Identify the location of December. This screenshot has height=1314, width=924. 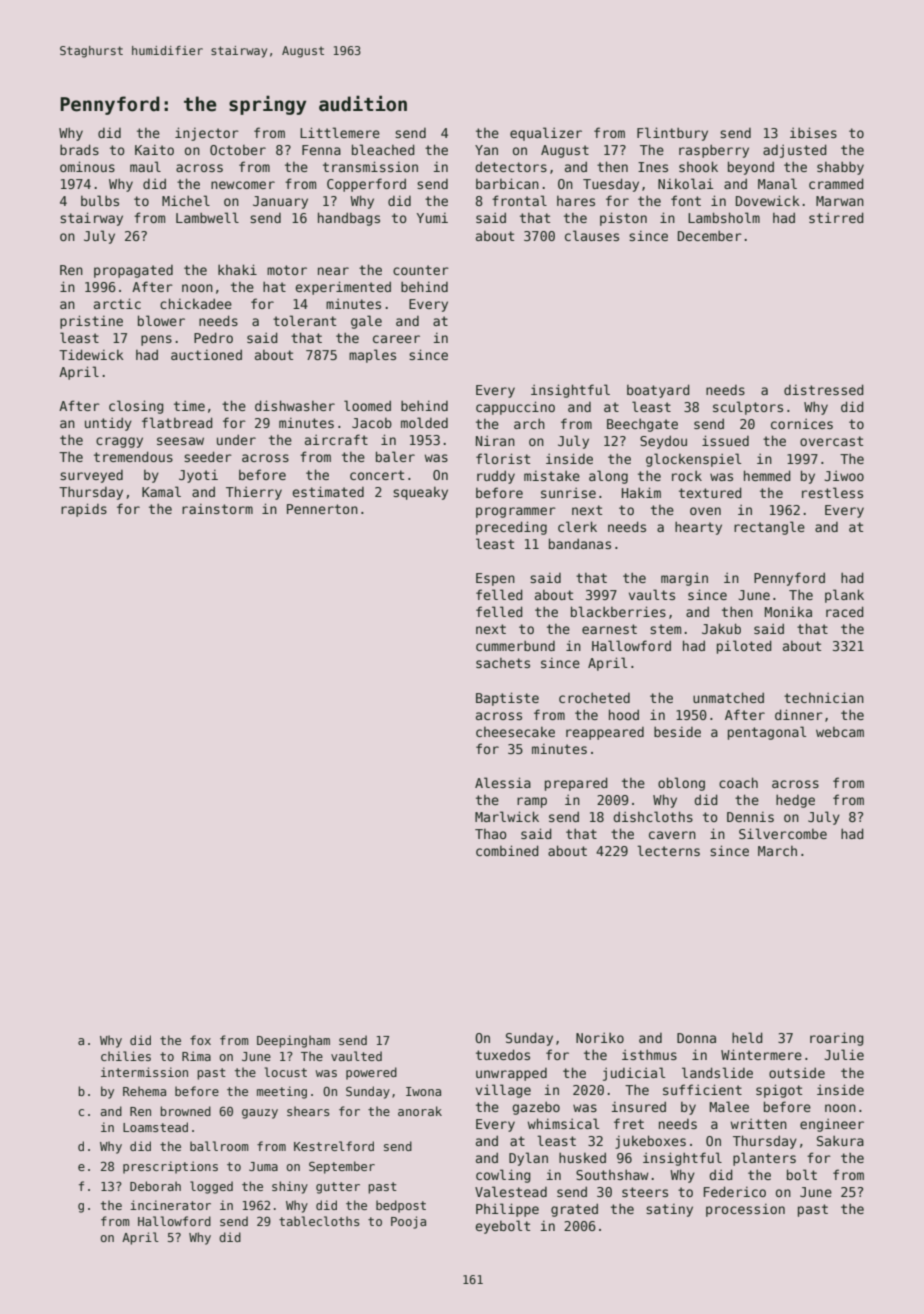
(710, 235).
